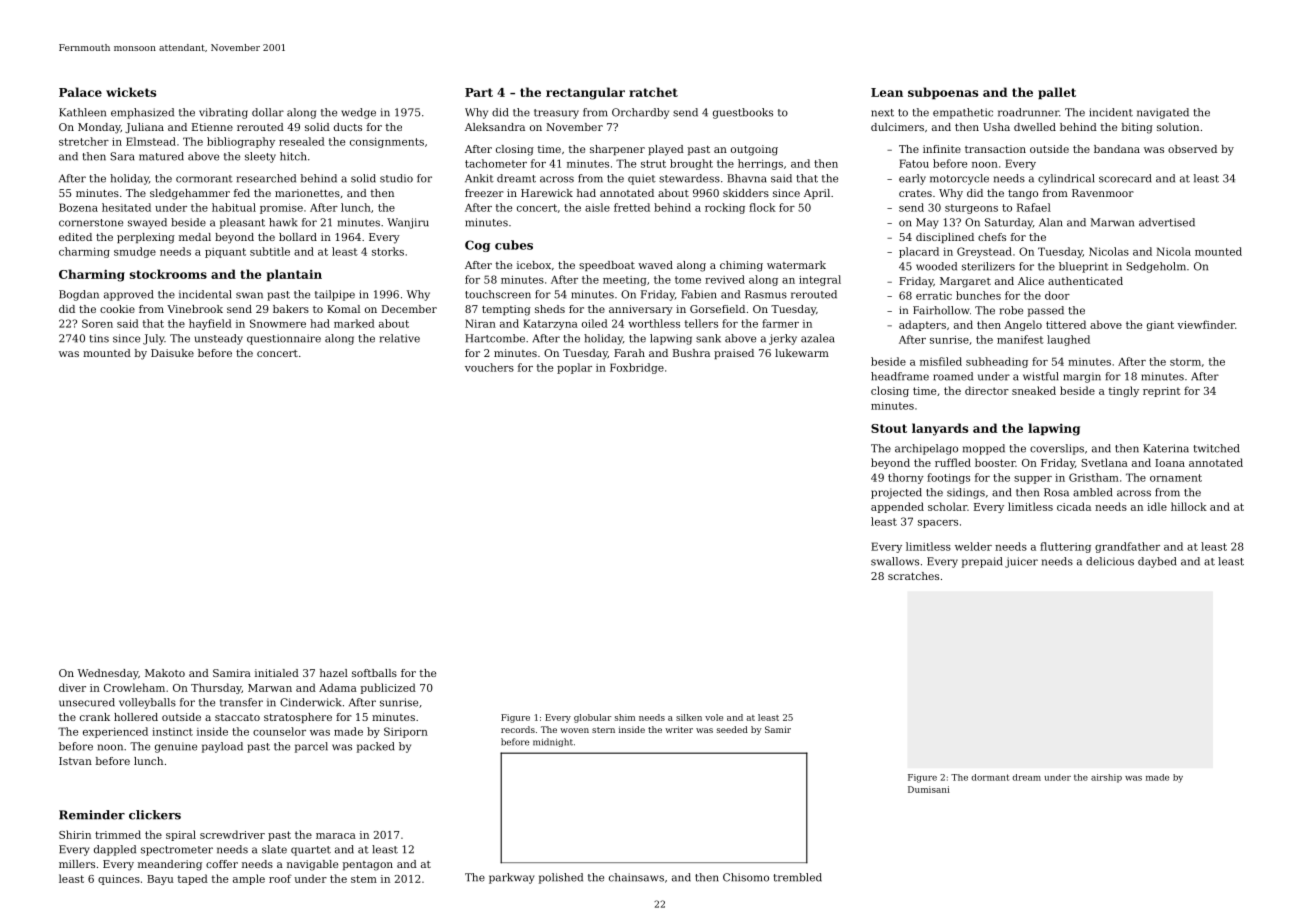 The width and height of the page is (1308, 924). I want to click on ample, so click(249, 879).
